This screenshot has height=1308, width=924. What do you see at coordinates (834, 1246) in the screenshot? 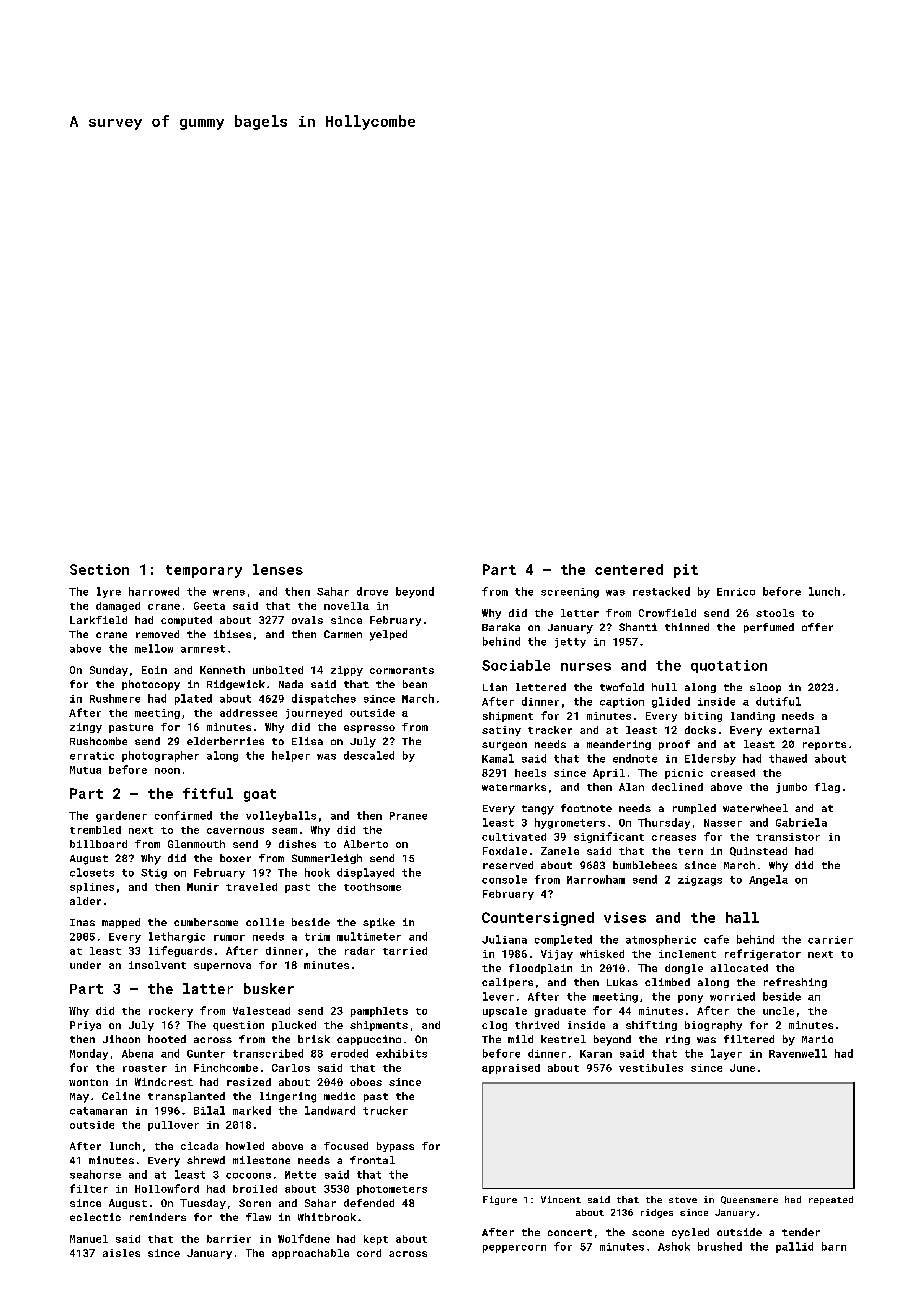
I see `barn` at bounding box center [834, 1246].
